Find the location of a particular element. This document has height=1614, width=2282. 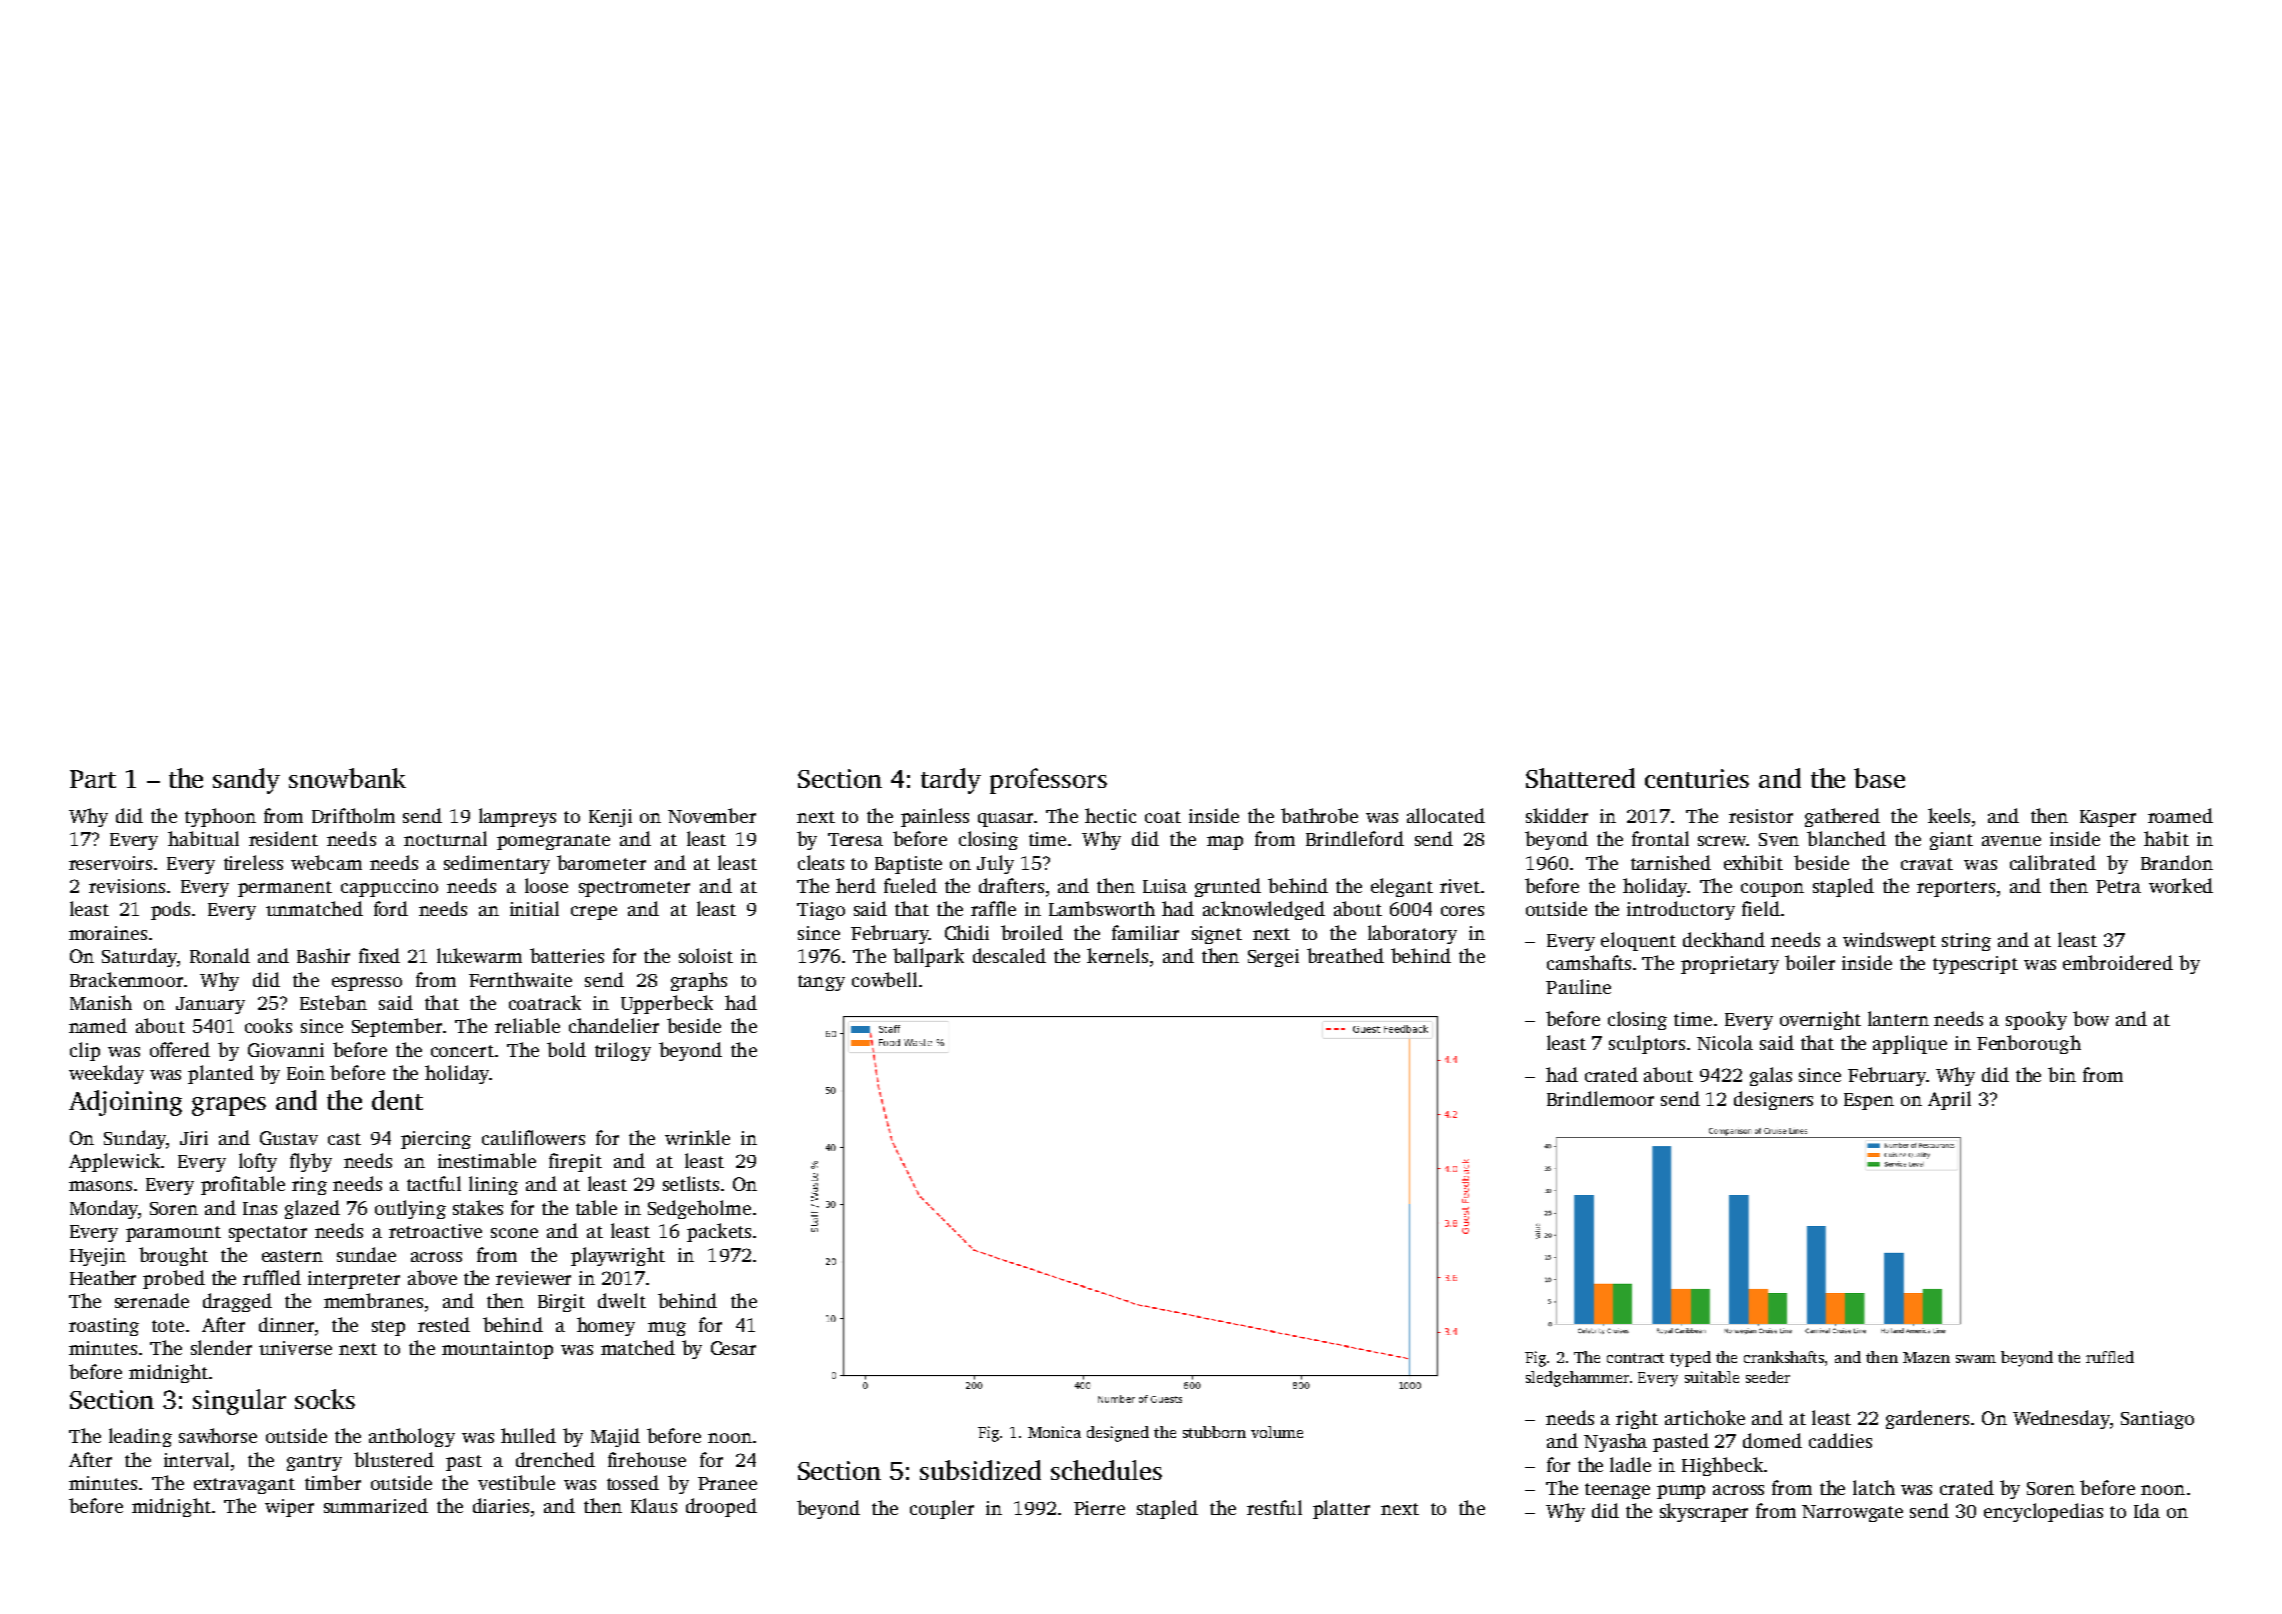

diaries is located at coordinates (501, 1505).
